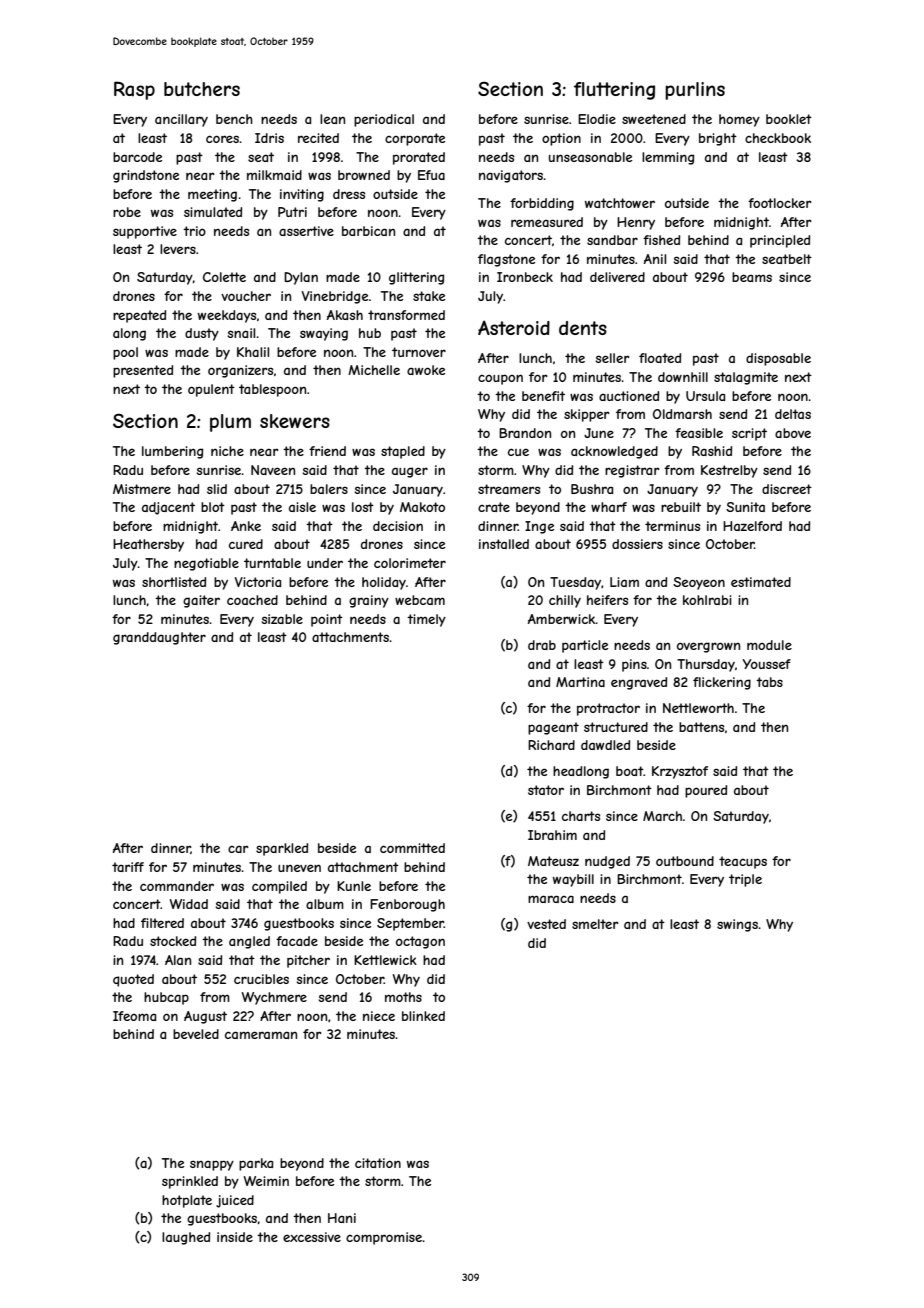 The image size is (924, 1308). What do you see at coordinates (661, 240) in the screenshot?
I see `fished` at bounding box center [661, 240].
